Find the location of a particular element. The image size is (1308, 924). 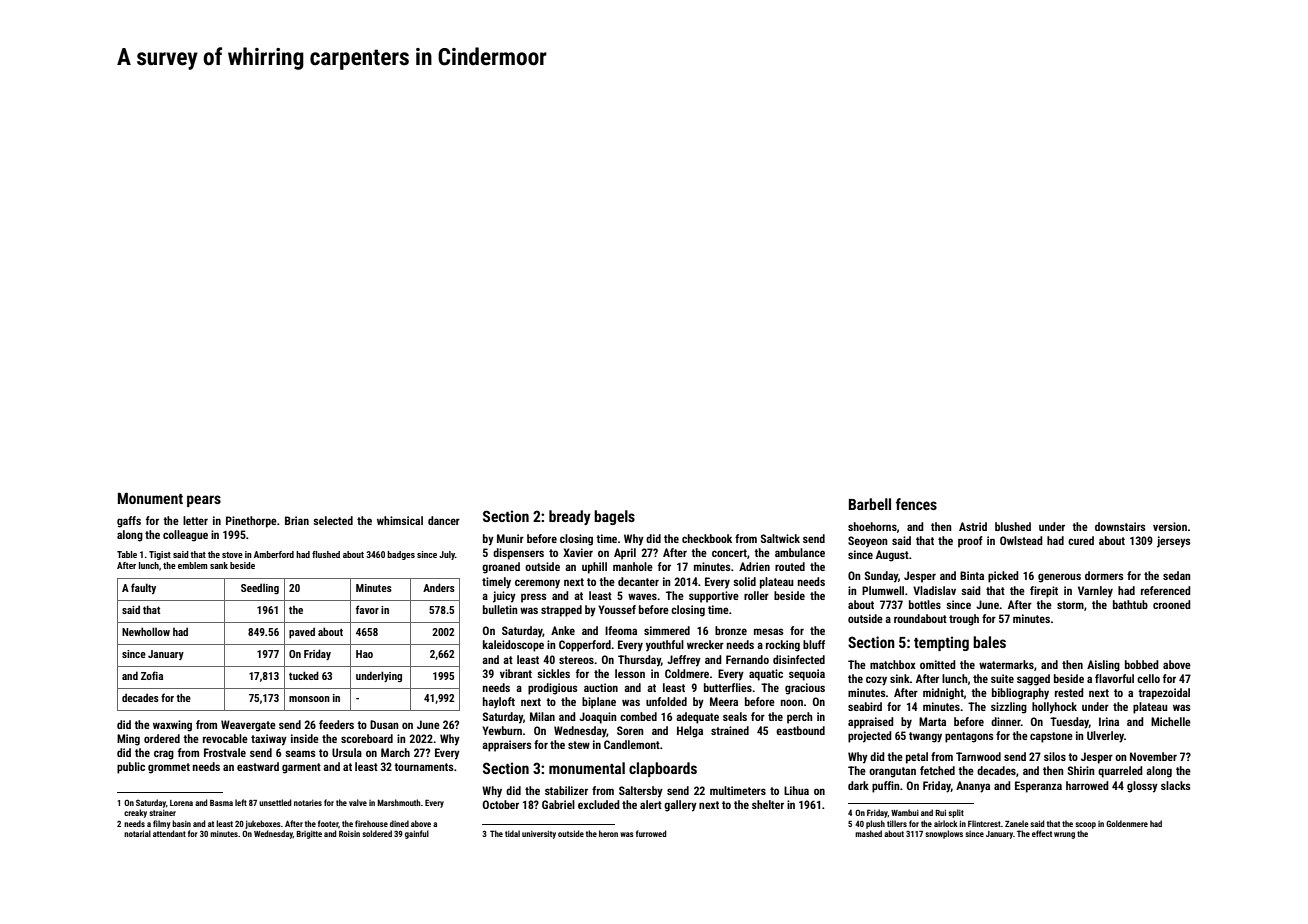

plush is located at coordinates (875, 824).
